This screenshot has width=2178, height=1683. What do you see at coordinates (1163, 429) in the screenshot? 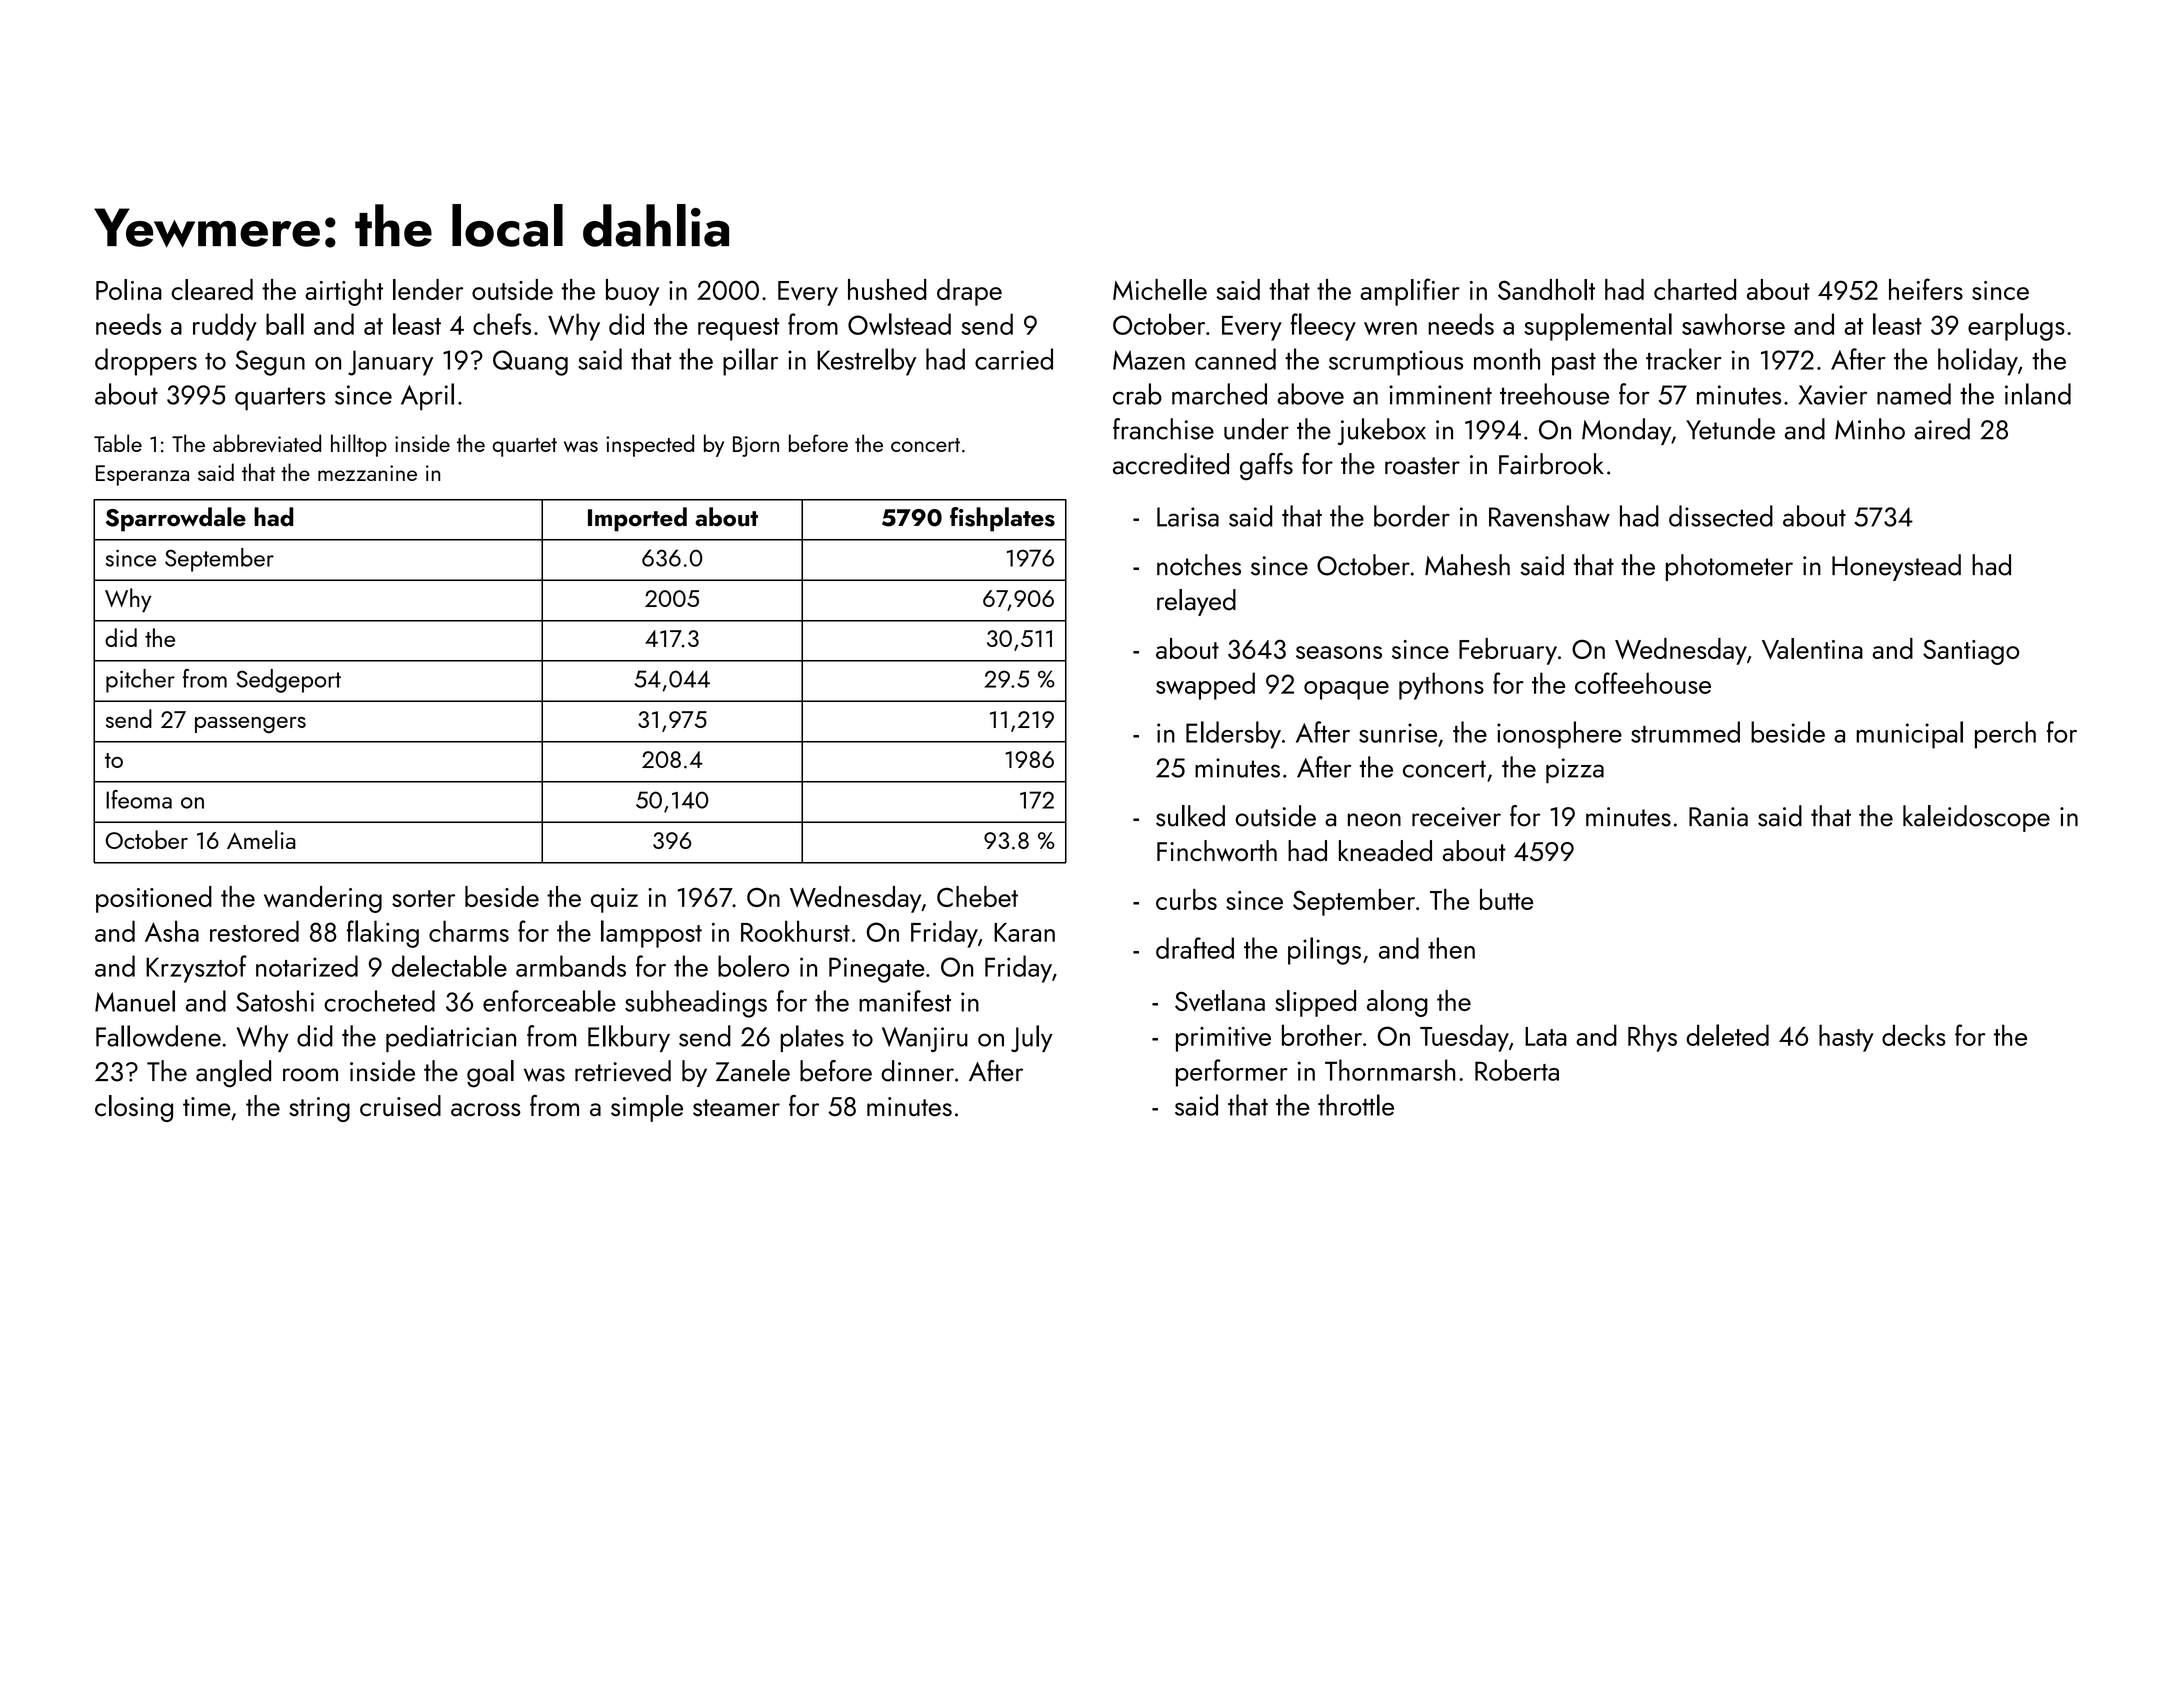
I see `franchise` at bounding box center [1163, 429].
